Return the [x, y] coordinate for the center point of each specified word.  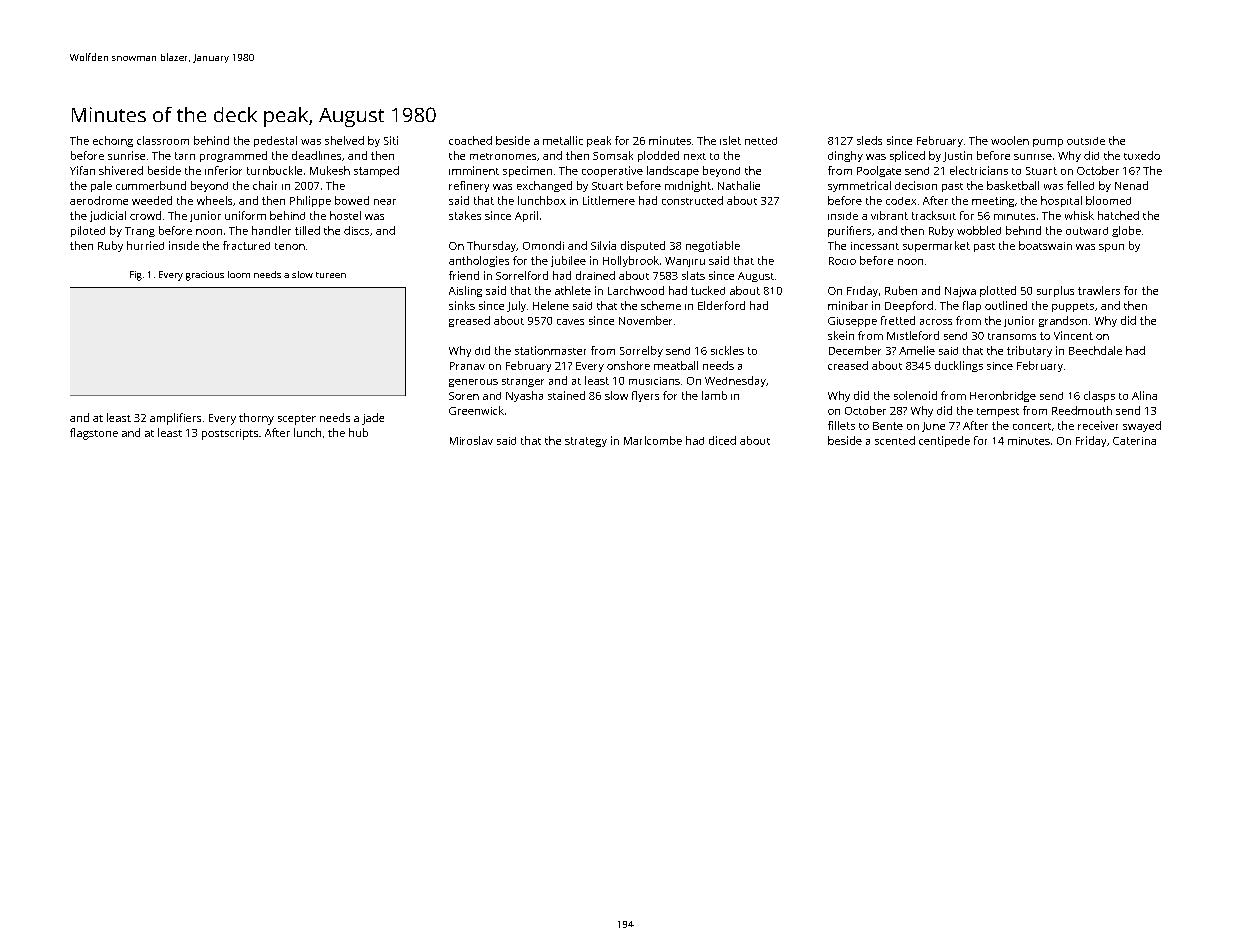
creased [848, 365]
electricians [979, 170]
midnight [688, 186]
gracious [205, 276]
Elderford [721, 305]
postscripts [230, 434]
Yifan [82, 170]
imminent [474, 170]
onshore [628, 365]
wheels [214, 200]
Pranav [467, 366]
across [936, 322]
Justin [957, 156]
